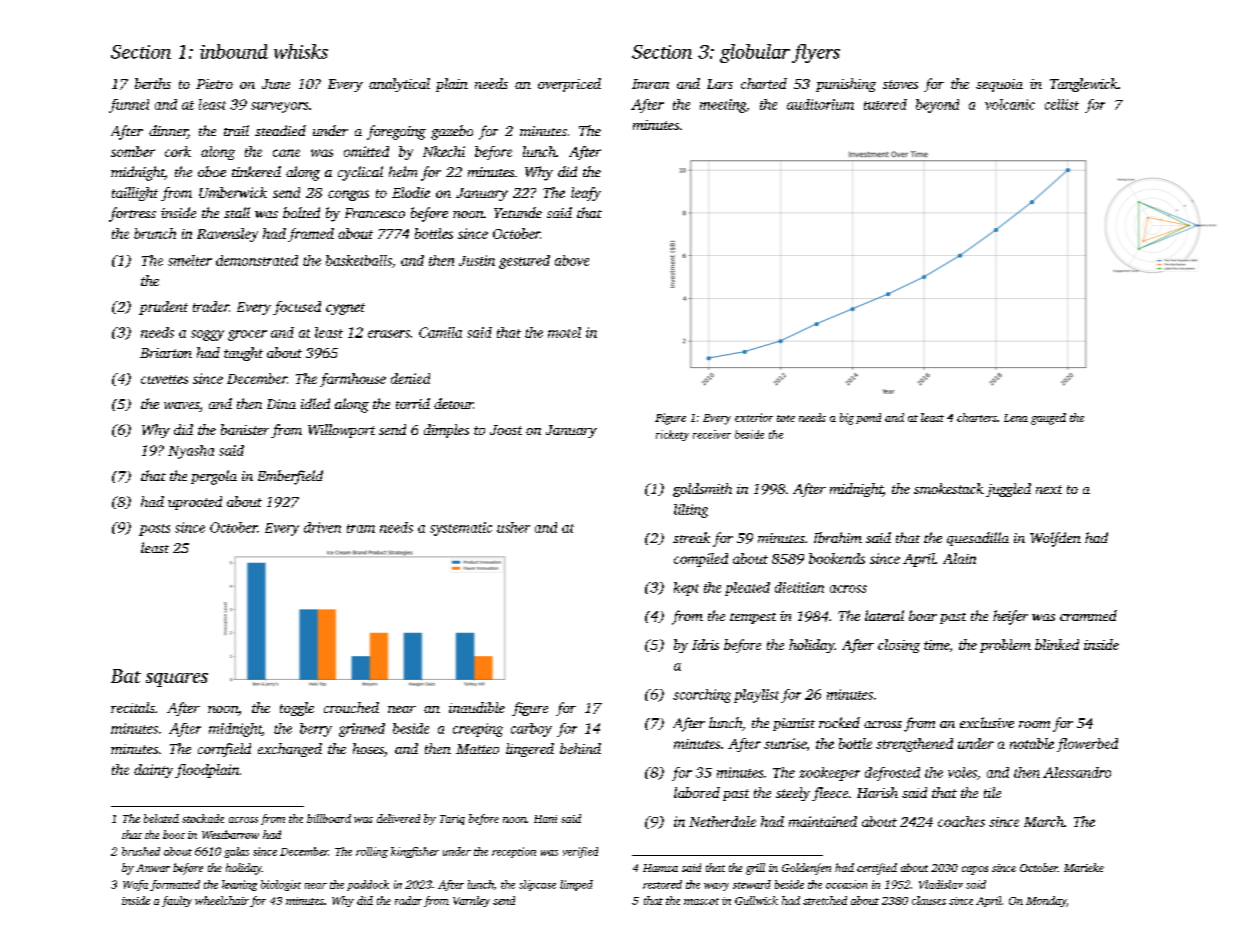  What do you see at coordinates (716, 887) in the document?
I see `wavy` at bounding box center [716, 887].
